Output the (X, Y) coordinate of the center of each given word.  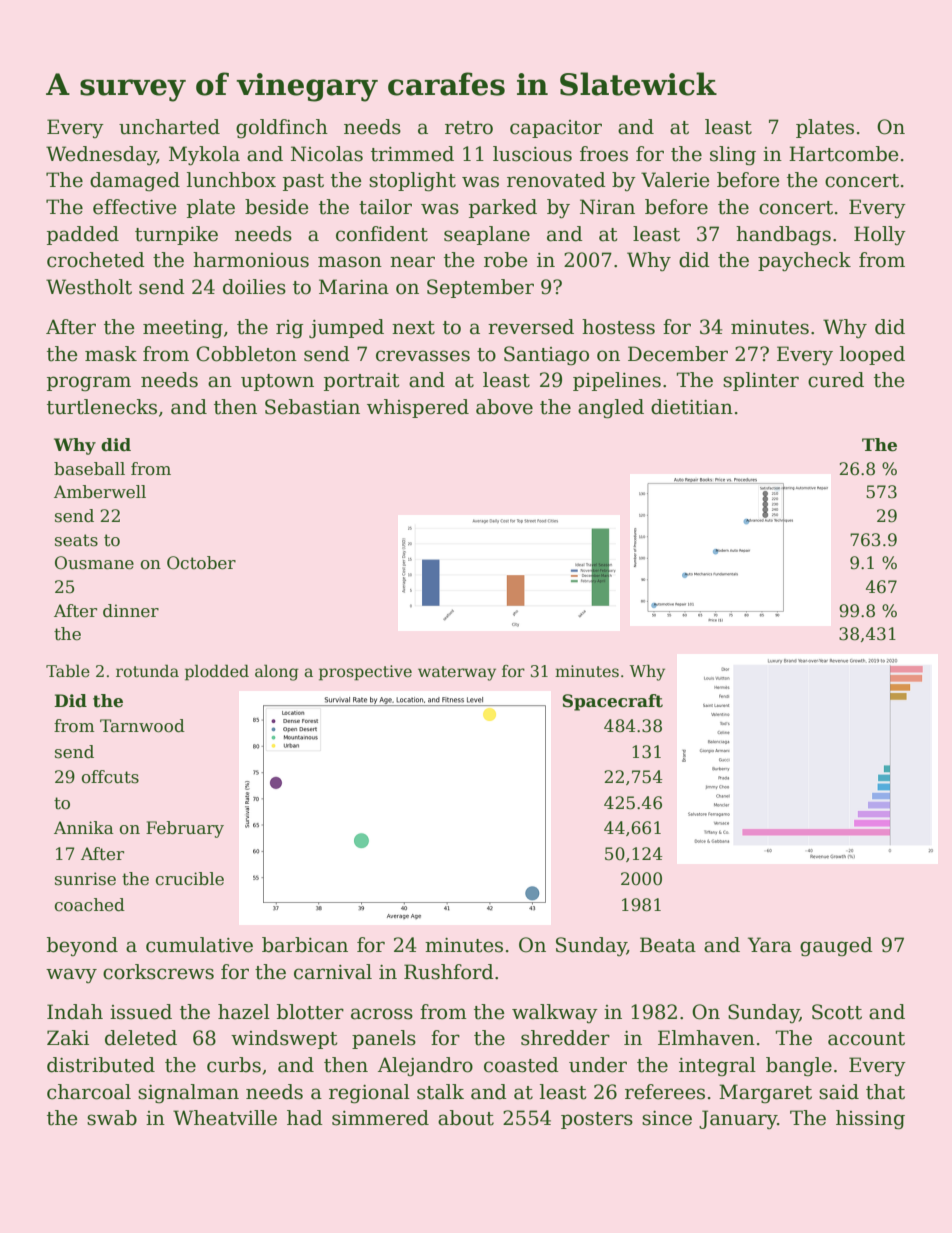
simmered (380, 1118)
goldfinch (282, 129)
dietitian (692, 407)
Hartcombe (844, 154)
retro (469, 128)
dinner (131, 611)
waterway (457, 673)
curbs (234, 1065)
